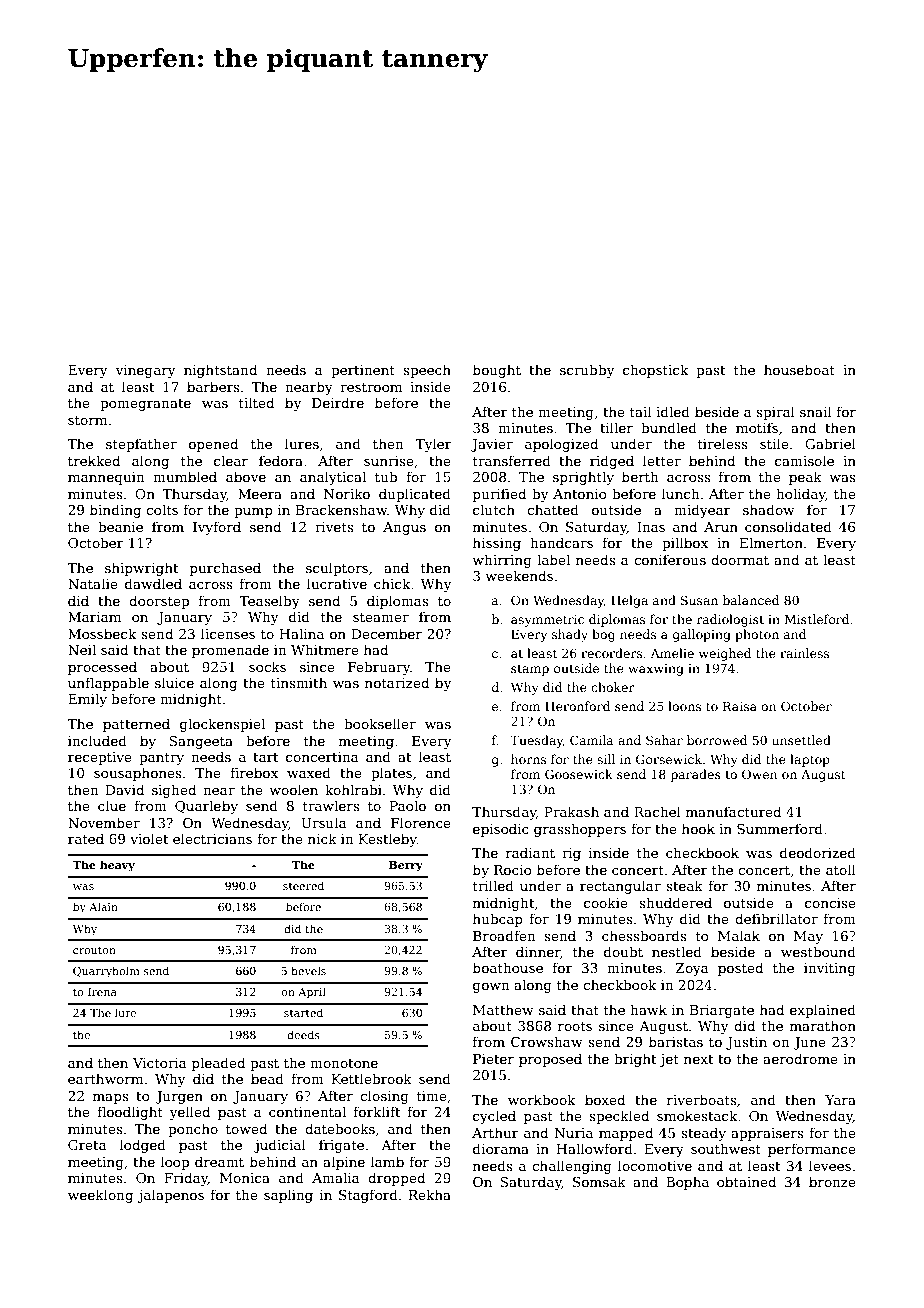 Image resolution: width=924 pixels, height=1308 pixels. Describe the element at coordinates (325, 649) in the page. I see `Whitmere` at that location.
